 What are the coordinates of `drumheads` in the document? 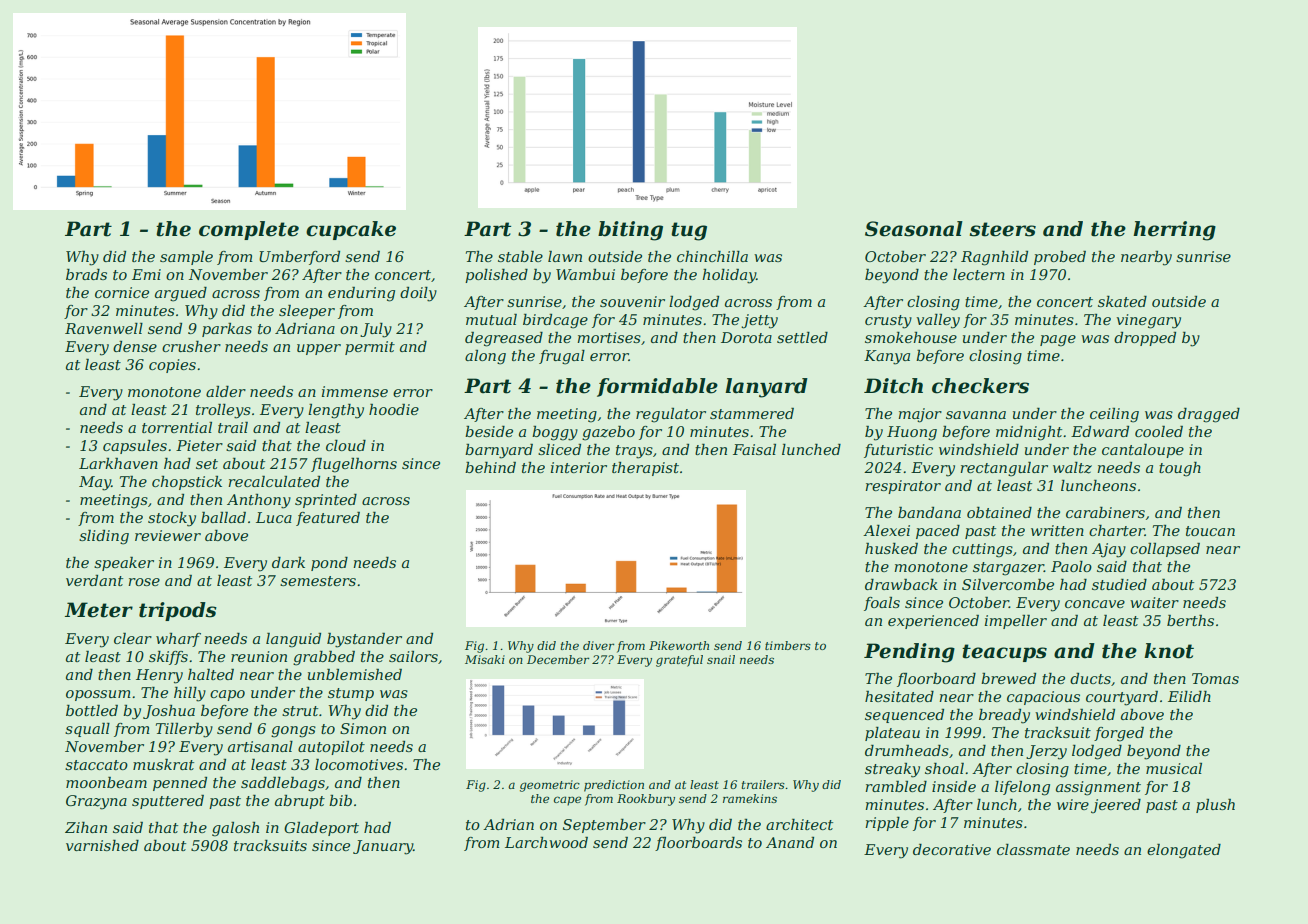 It's located at (907, 750).
